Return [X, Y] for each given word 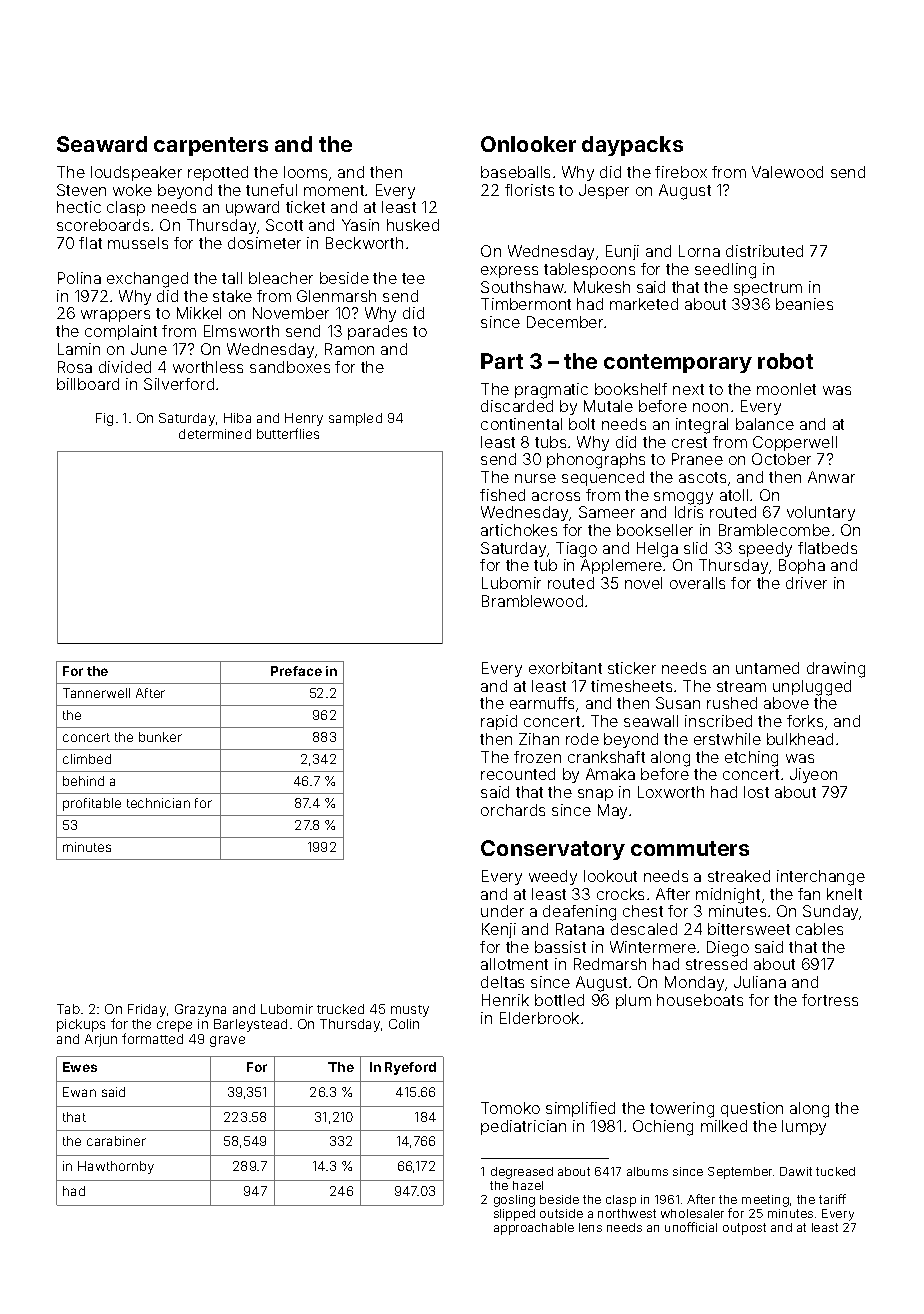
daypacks [632, 146]
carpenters [211, 146]
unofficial [691, 1227]
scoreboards [103, 225]
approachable [534, 1229]
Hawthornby [116, 1167]
